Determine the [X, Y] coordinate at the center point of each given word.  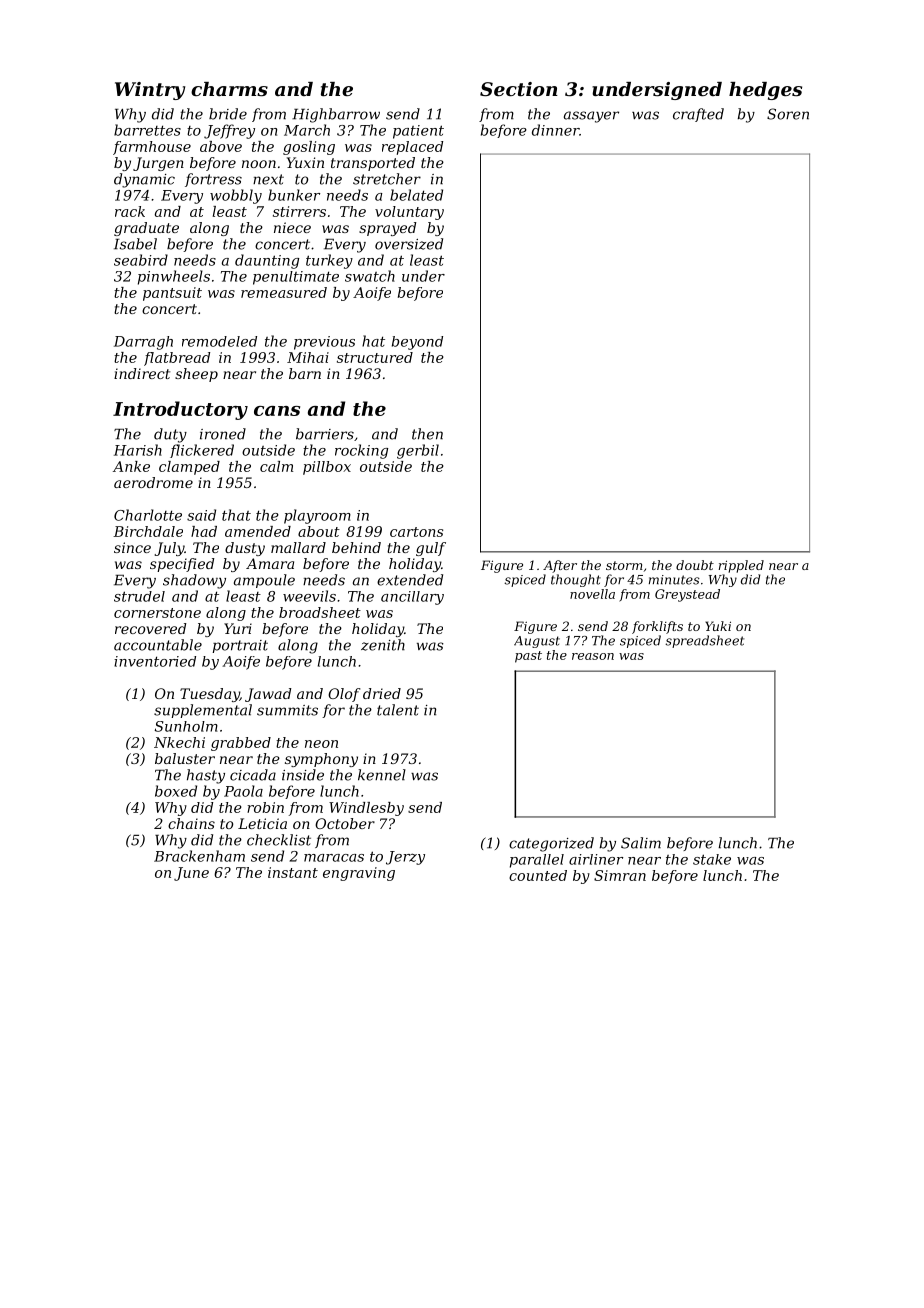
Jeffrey [229, 131]
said [201, 515]
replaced [412, 148]
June [191, 874]
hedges [765, 91]
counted [538, 875]
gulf [431, 549]
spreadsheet [704, 641]
